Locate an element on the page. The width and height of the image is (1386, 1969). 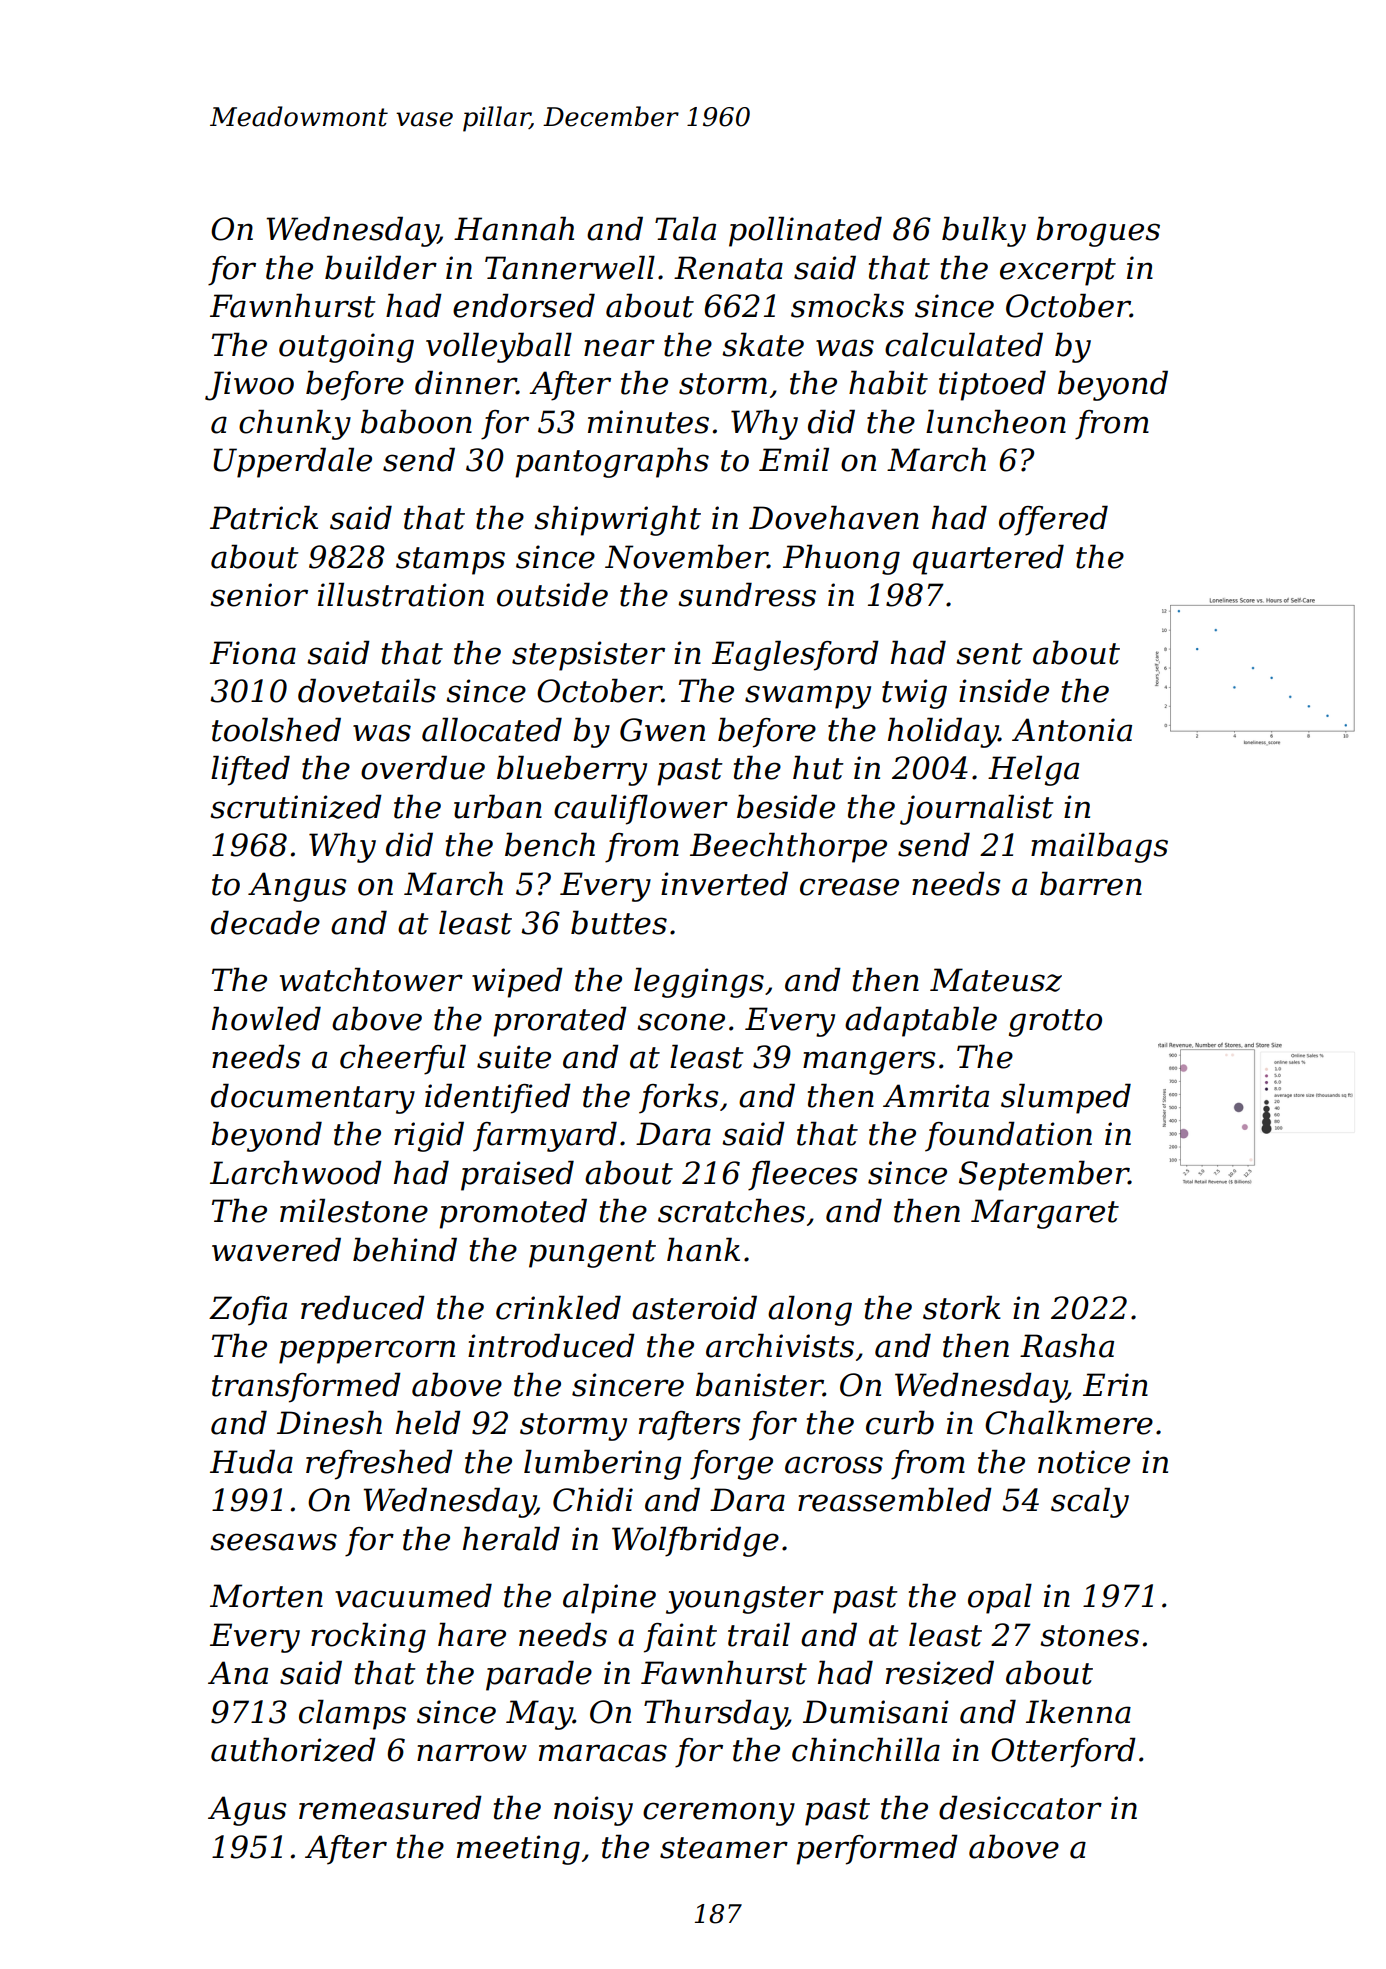
scaly is located at coordinates (1090, 1502).
